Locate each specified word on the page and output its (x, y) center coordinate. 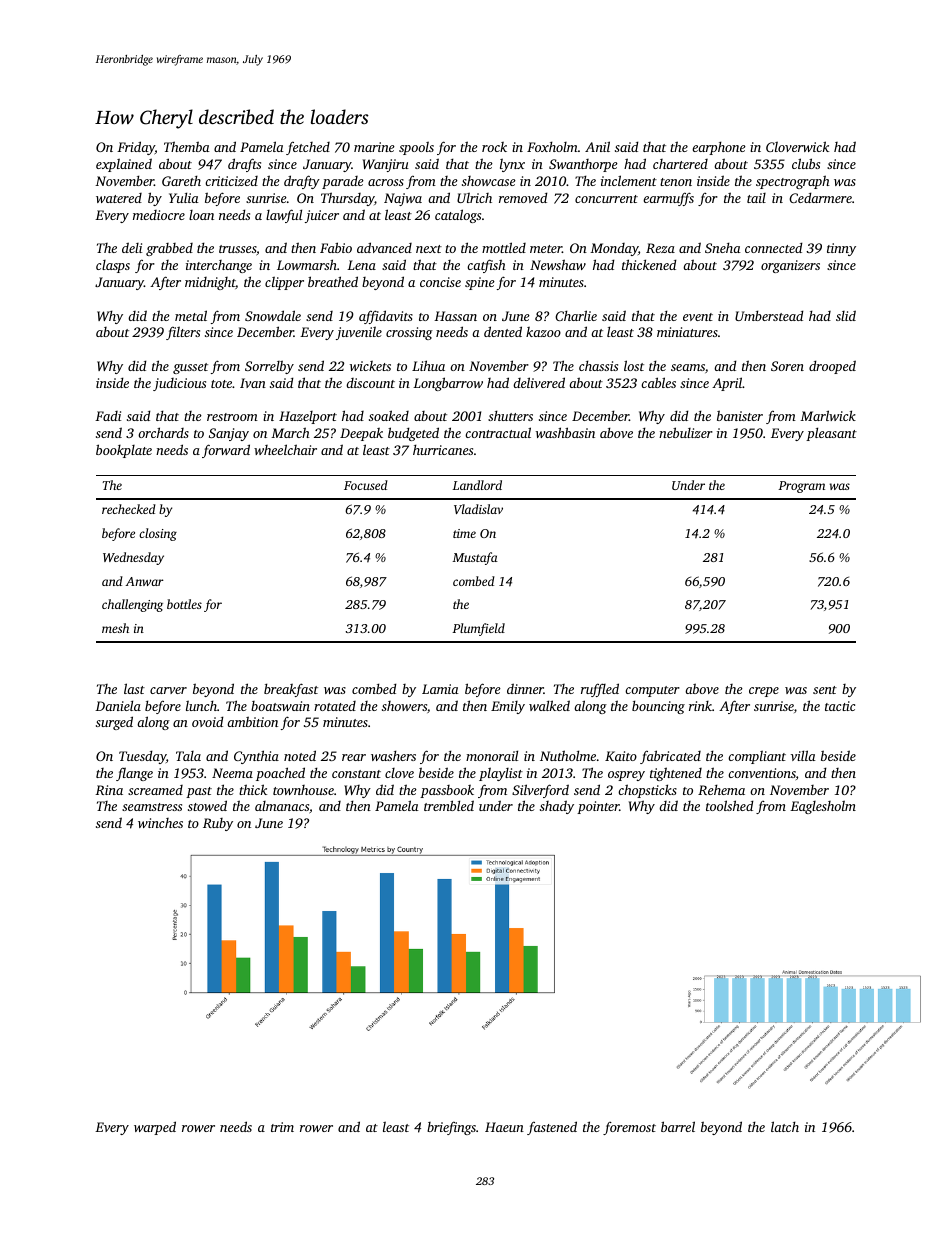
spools (416, 148)
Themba (187, 146)
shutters (510, 415)
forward (226, 451)
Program (801, 487)
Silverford (540, 791)
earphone (719, 148)
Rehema (721, 789)
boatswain (280, 706)
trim (282, 1127)
